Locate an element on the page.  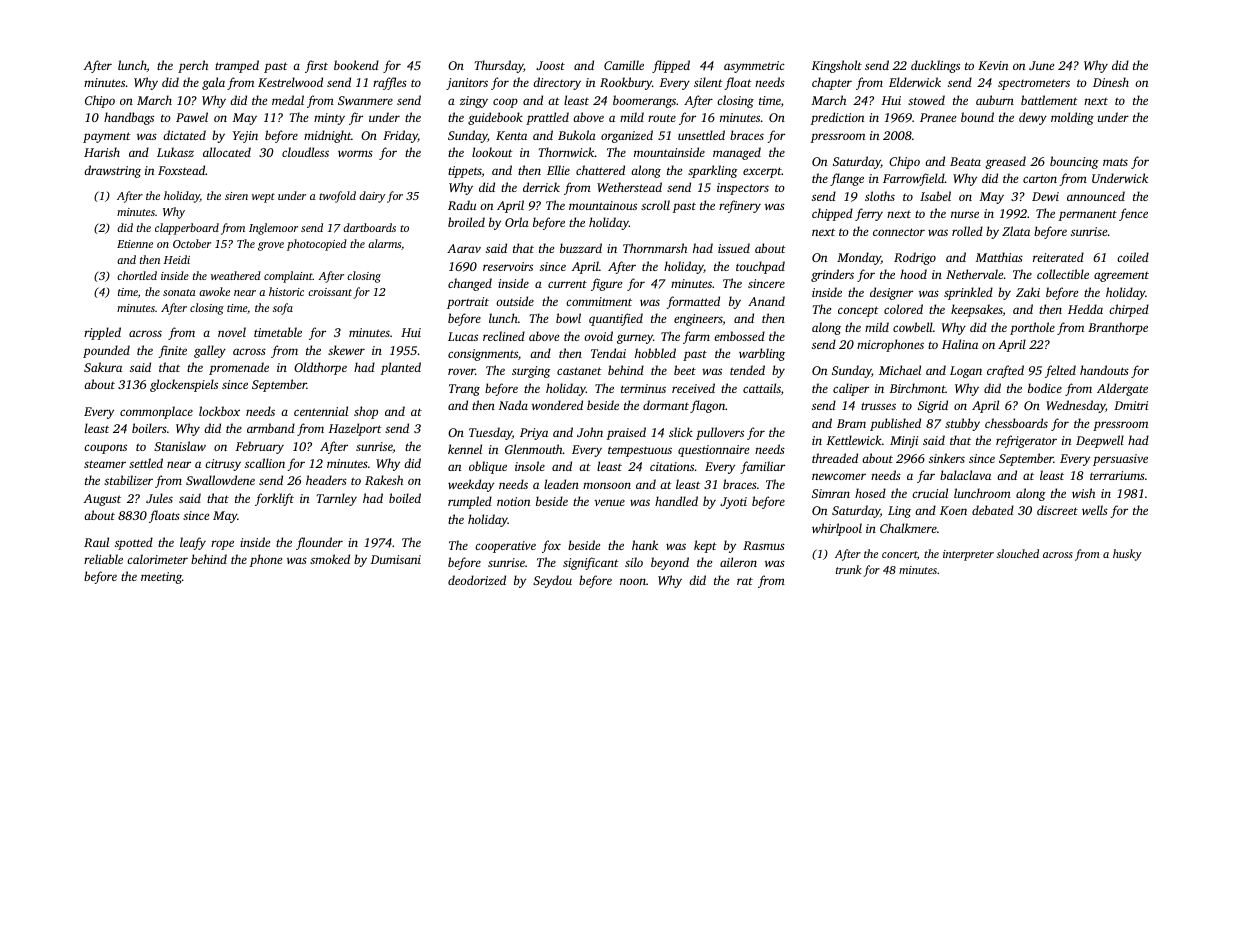
Deepwell is located at coordinates (1100, 441).
